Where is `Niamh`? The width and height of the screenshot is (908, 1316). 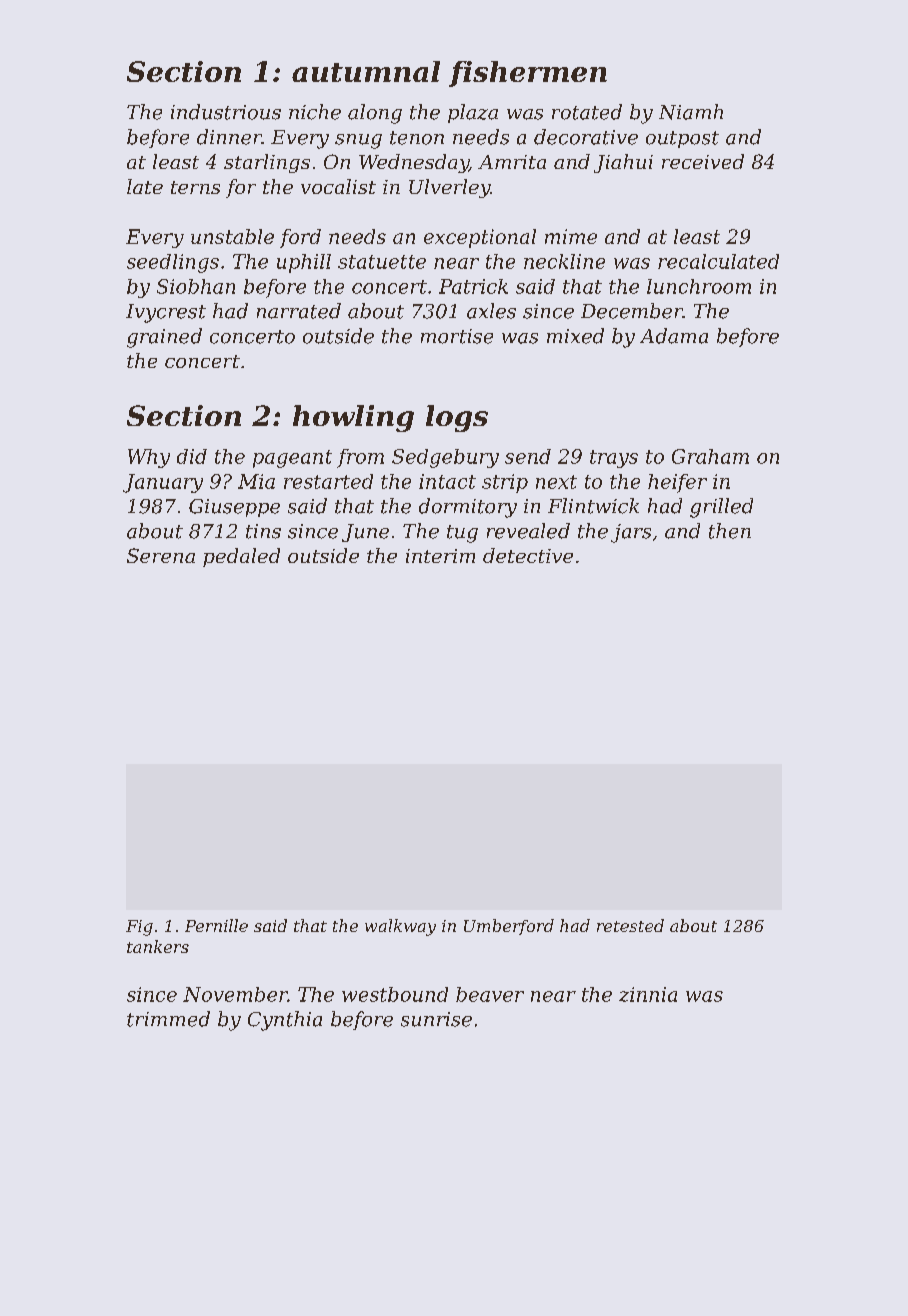
Niamh is located at coordinates (691, 112).
